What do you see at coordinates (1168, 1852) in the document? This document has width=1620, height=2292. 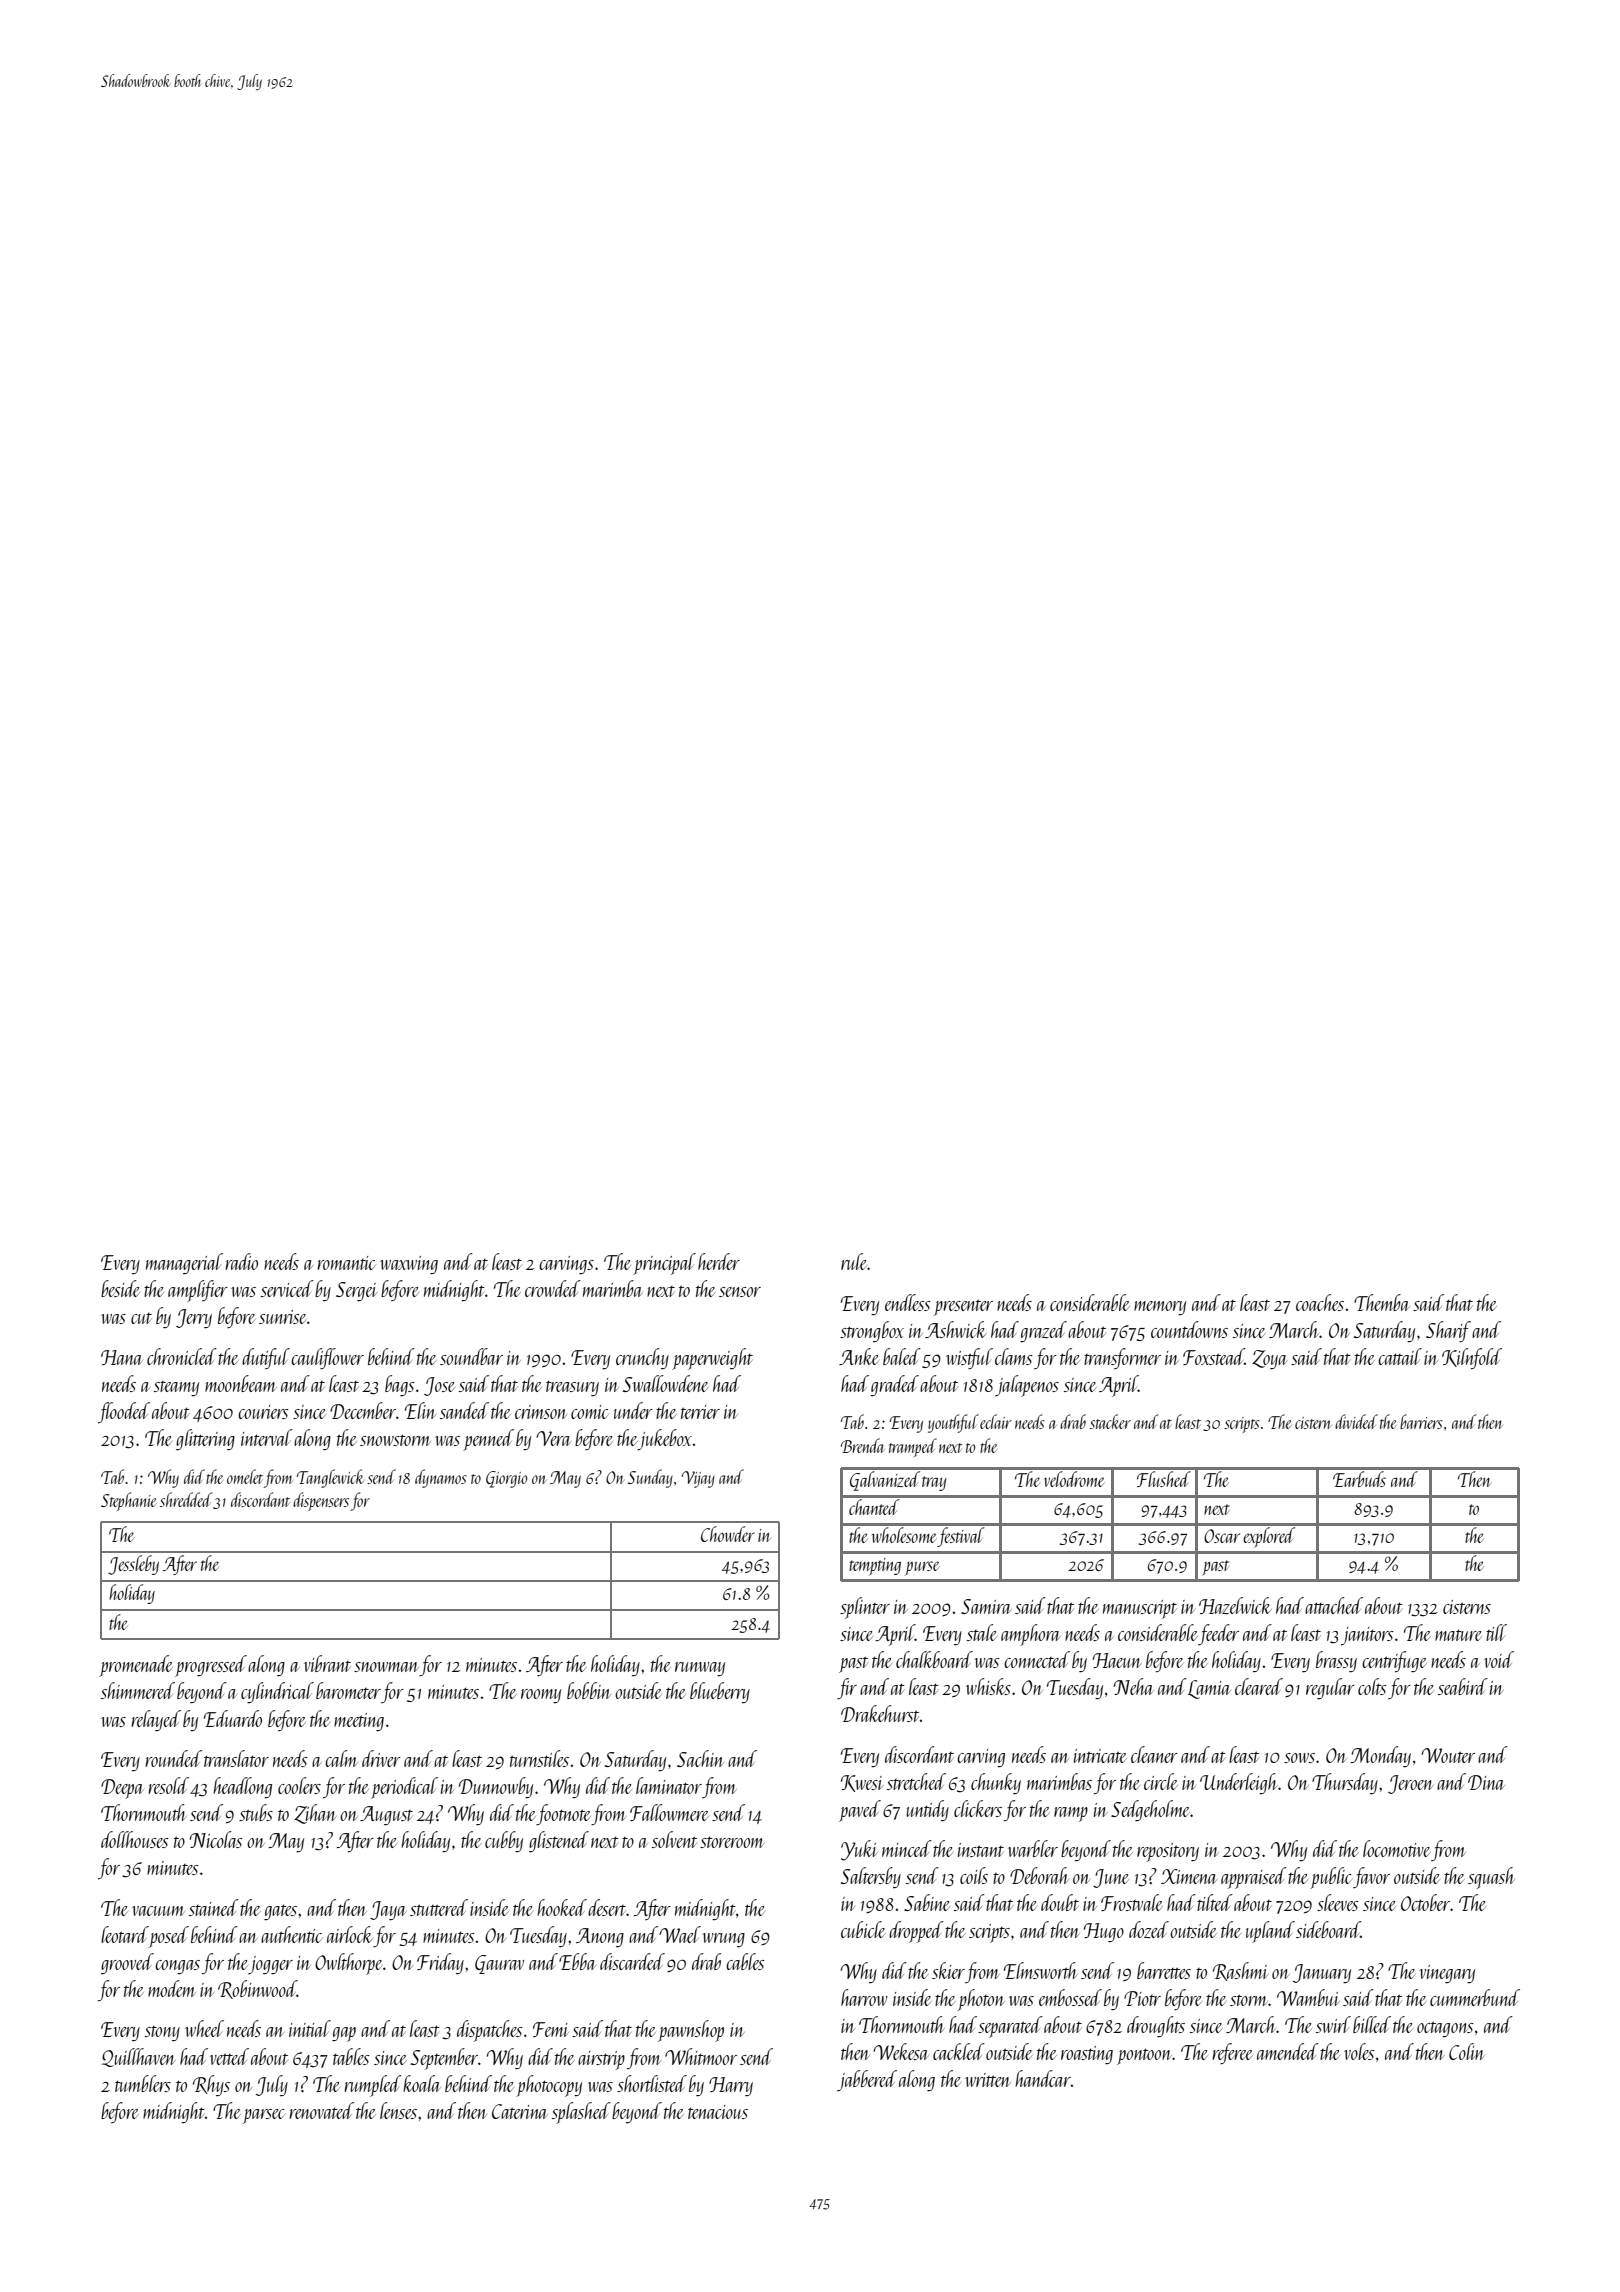 I see `repository` at bounding box center [1168, 1852].
